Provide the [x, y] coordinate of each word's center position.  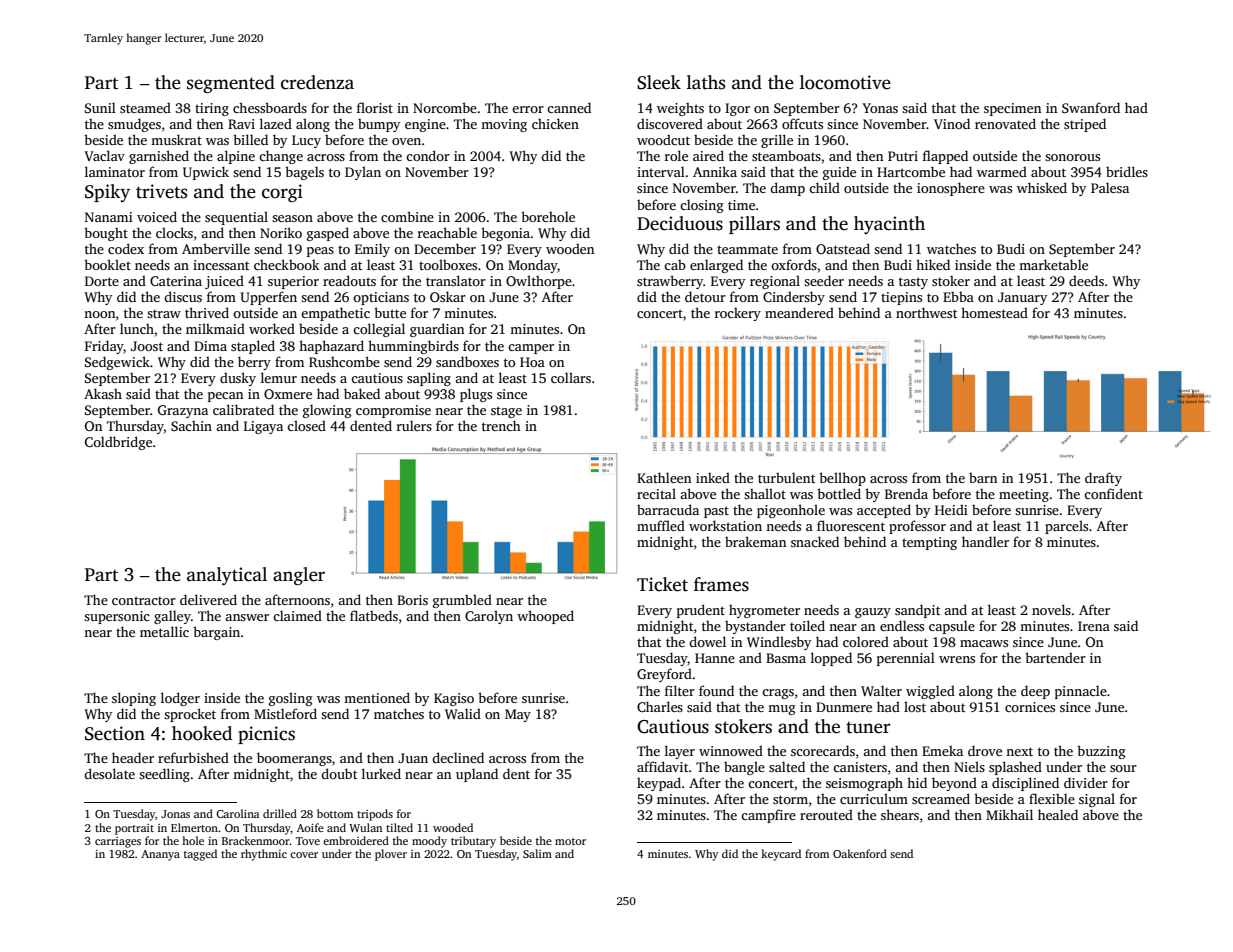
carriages [118, 842]
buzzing [1101, 752]
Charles [660, 706]
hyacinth [889, 225]
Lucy [306, 141]
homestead [994, 312]
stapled [253, 347]
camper [531, 349]
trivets [161, 191]
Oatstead [843, 248]
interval [661, 171]
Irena [1094, 626]
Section [115, 733]
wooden [570, 248]
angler [299, 576]
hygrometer [764, 611]
